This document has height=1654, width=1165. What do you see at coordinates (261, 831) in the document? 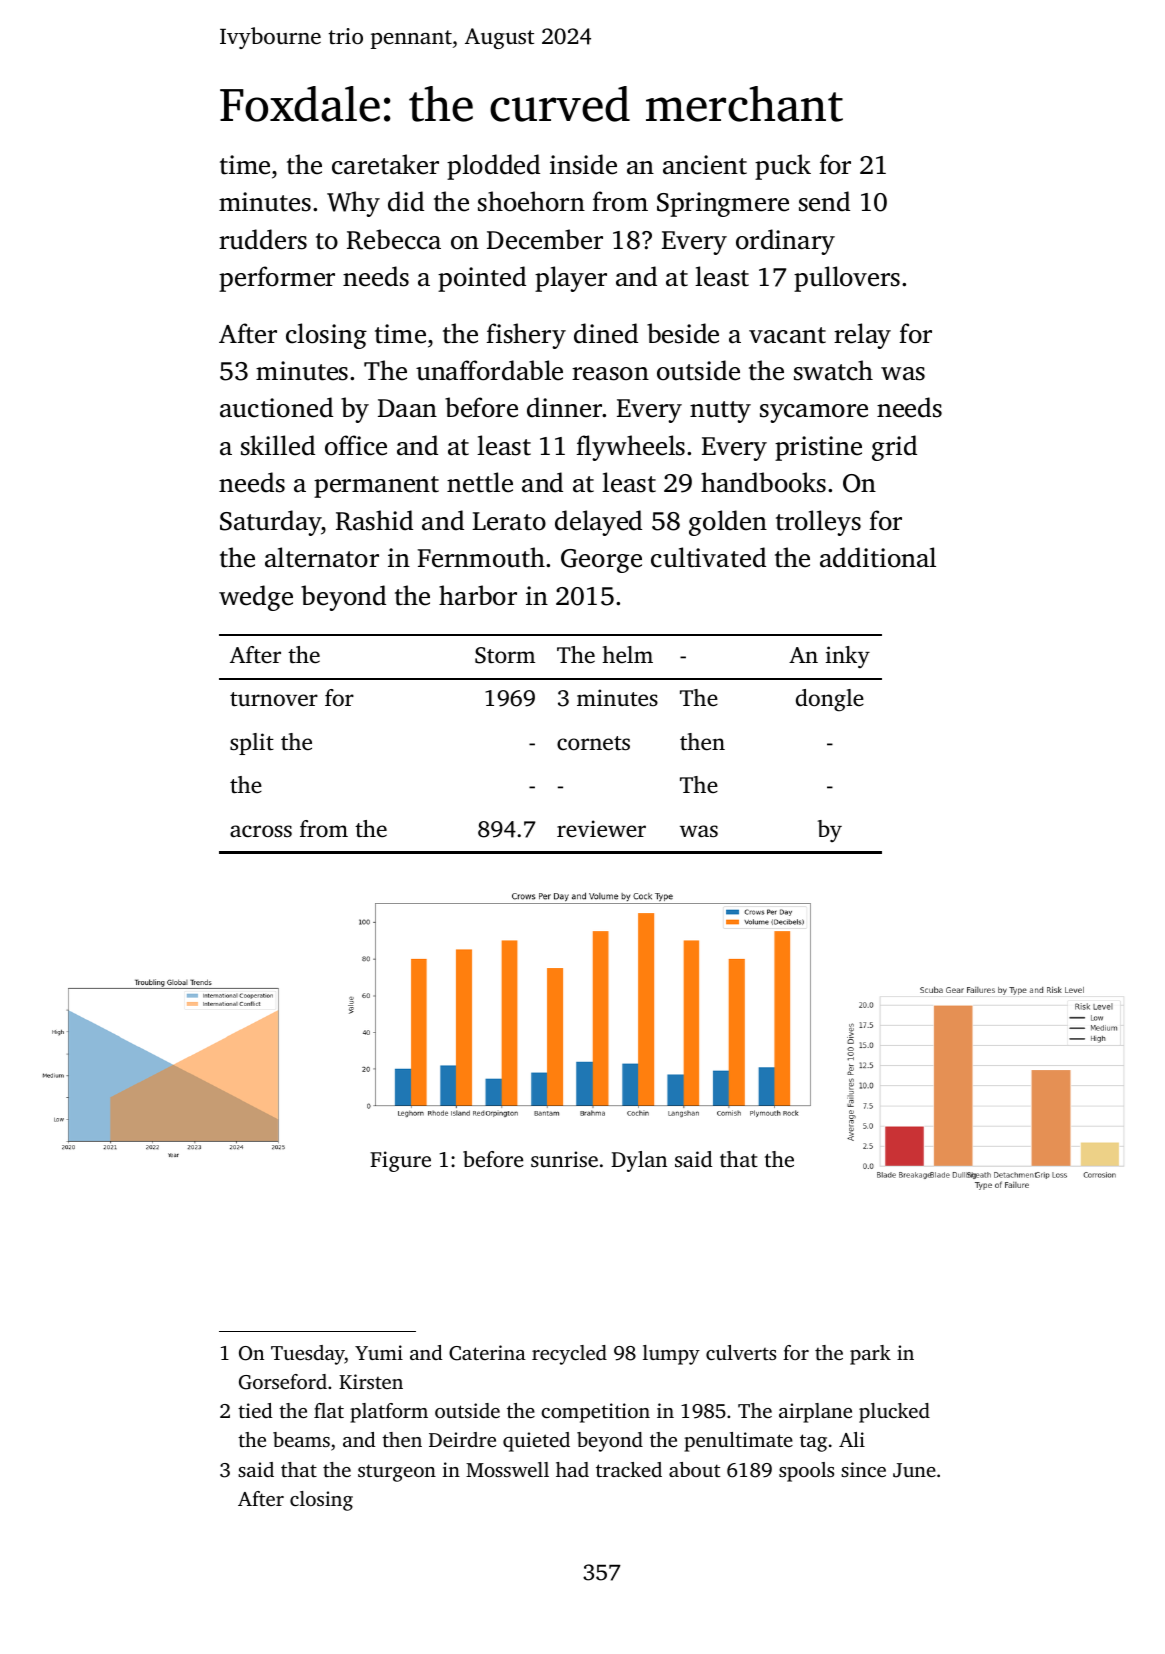
I see `across` at bounding box center [261, 831].
